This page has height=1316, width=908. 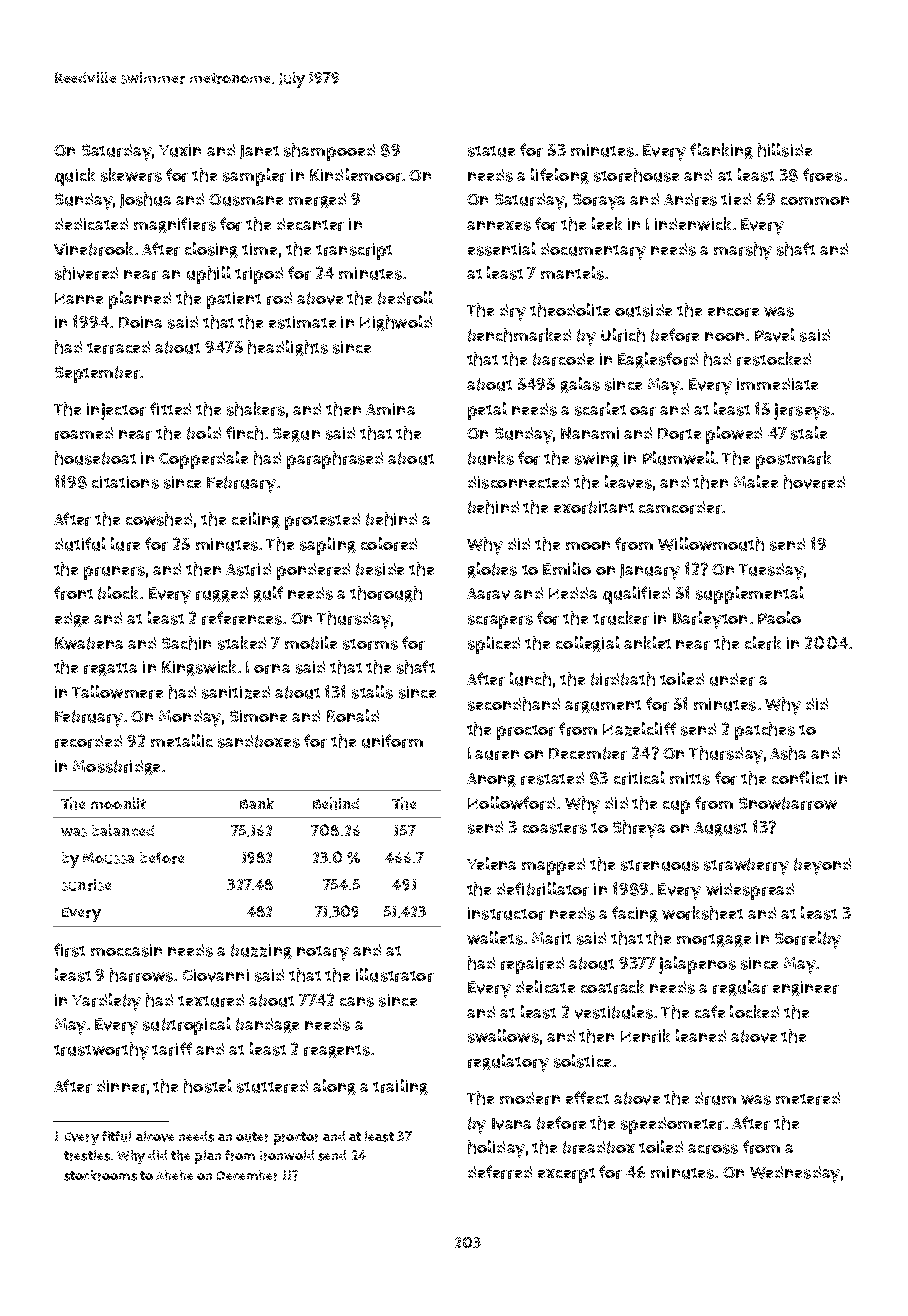 What do you see at coordinates (259, 249) in the page?
I see `time` at bounding box center [259, 249].
